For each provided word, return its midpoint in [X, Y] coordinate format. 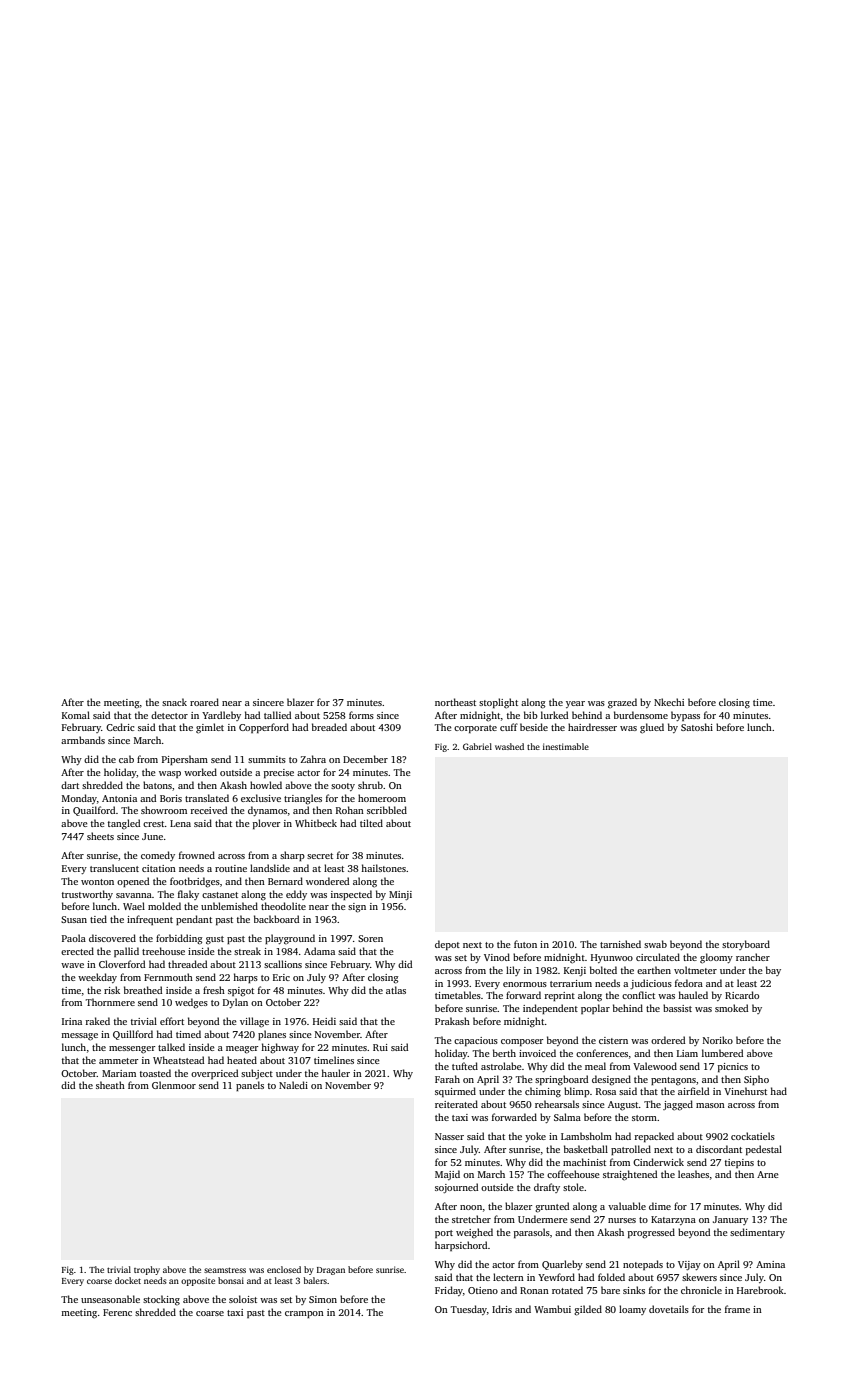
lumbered [722, 1053]
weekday [97, 978]
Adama [319, 951]
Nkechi [669, 702]
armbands [83, 740]
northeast [455, 702]
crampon [304, 1314]
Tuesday [469, 1310]
